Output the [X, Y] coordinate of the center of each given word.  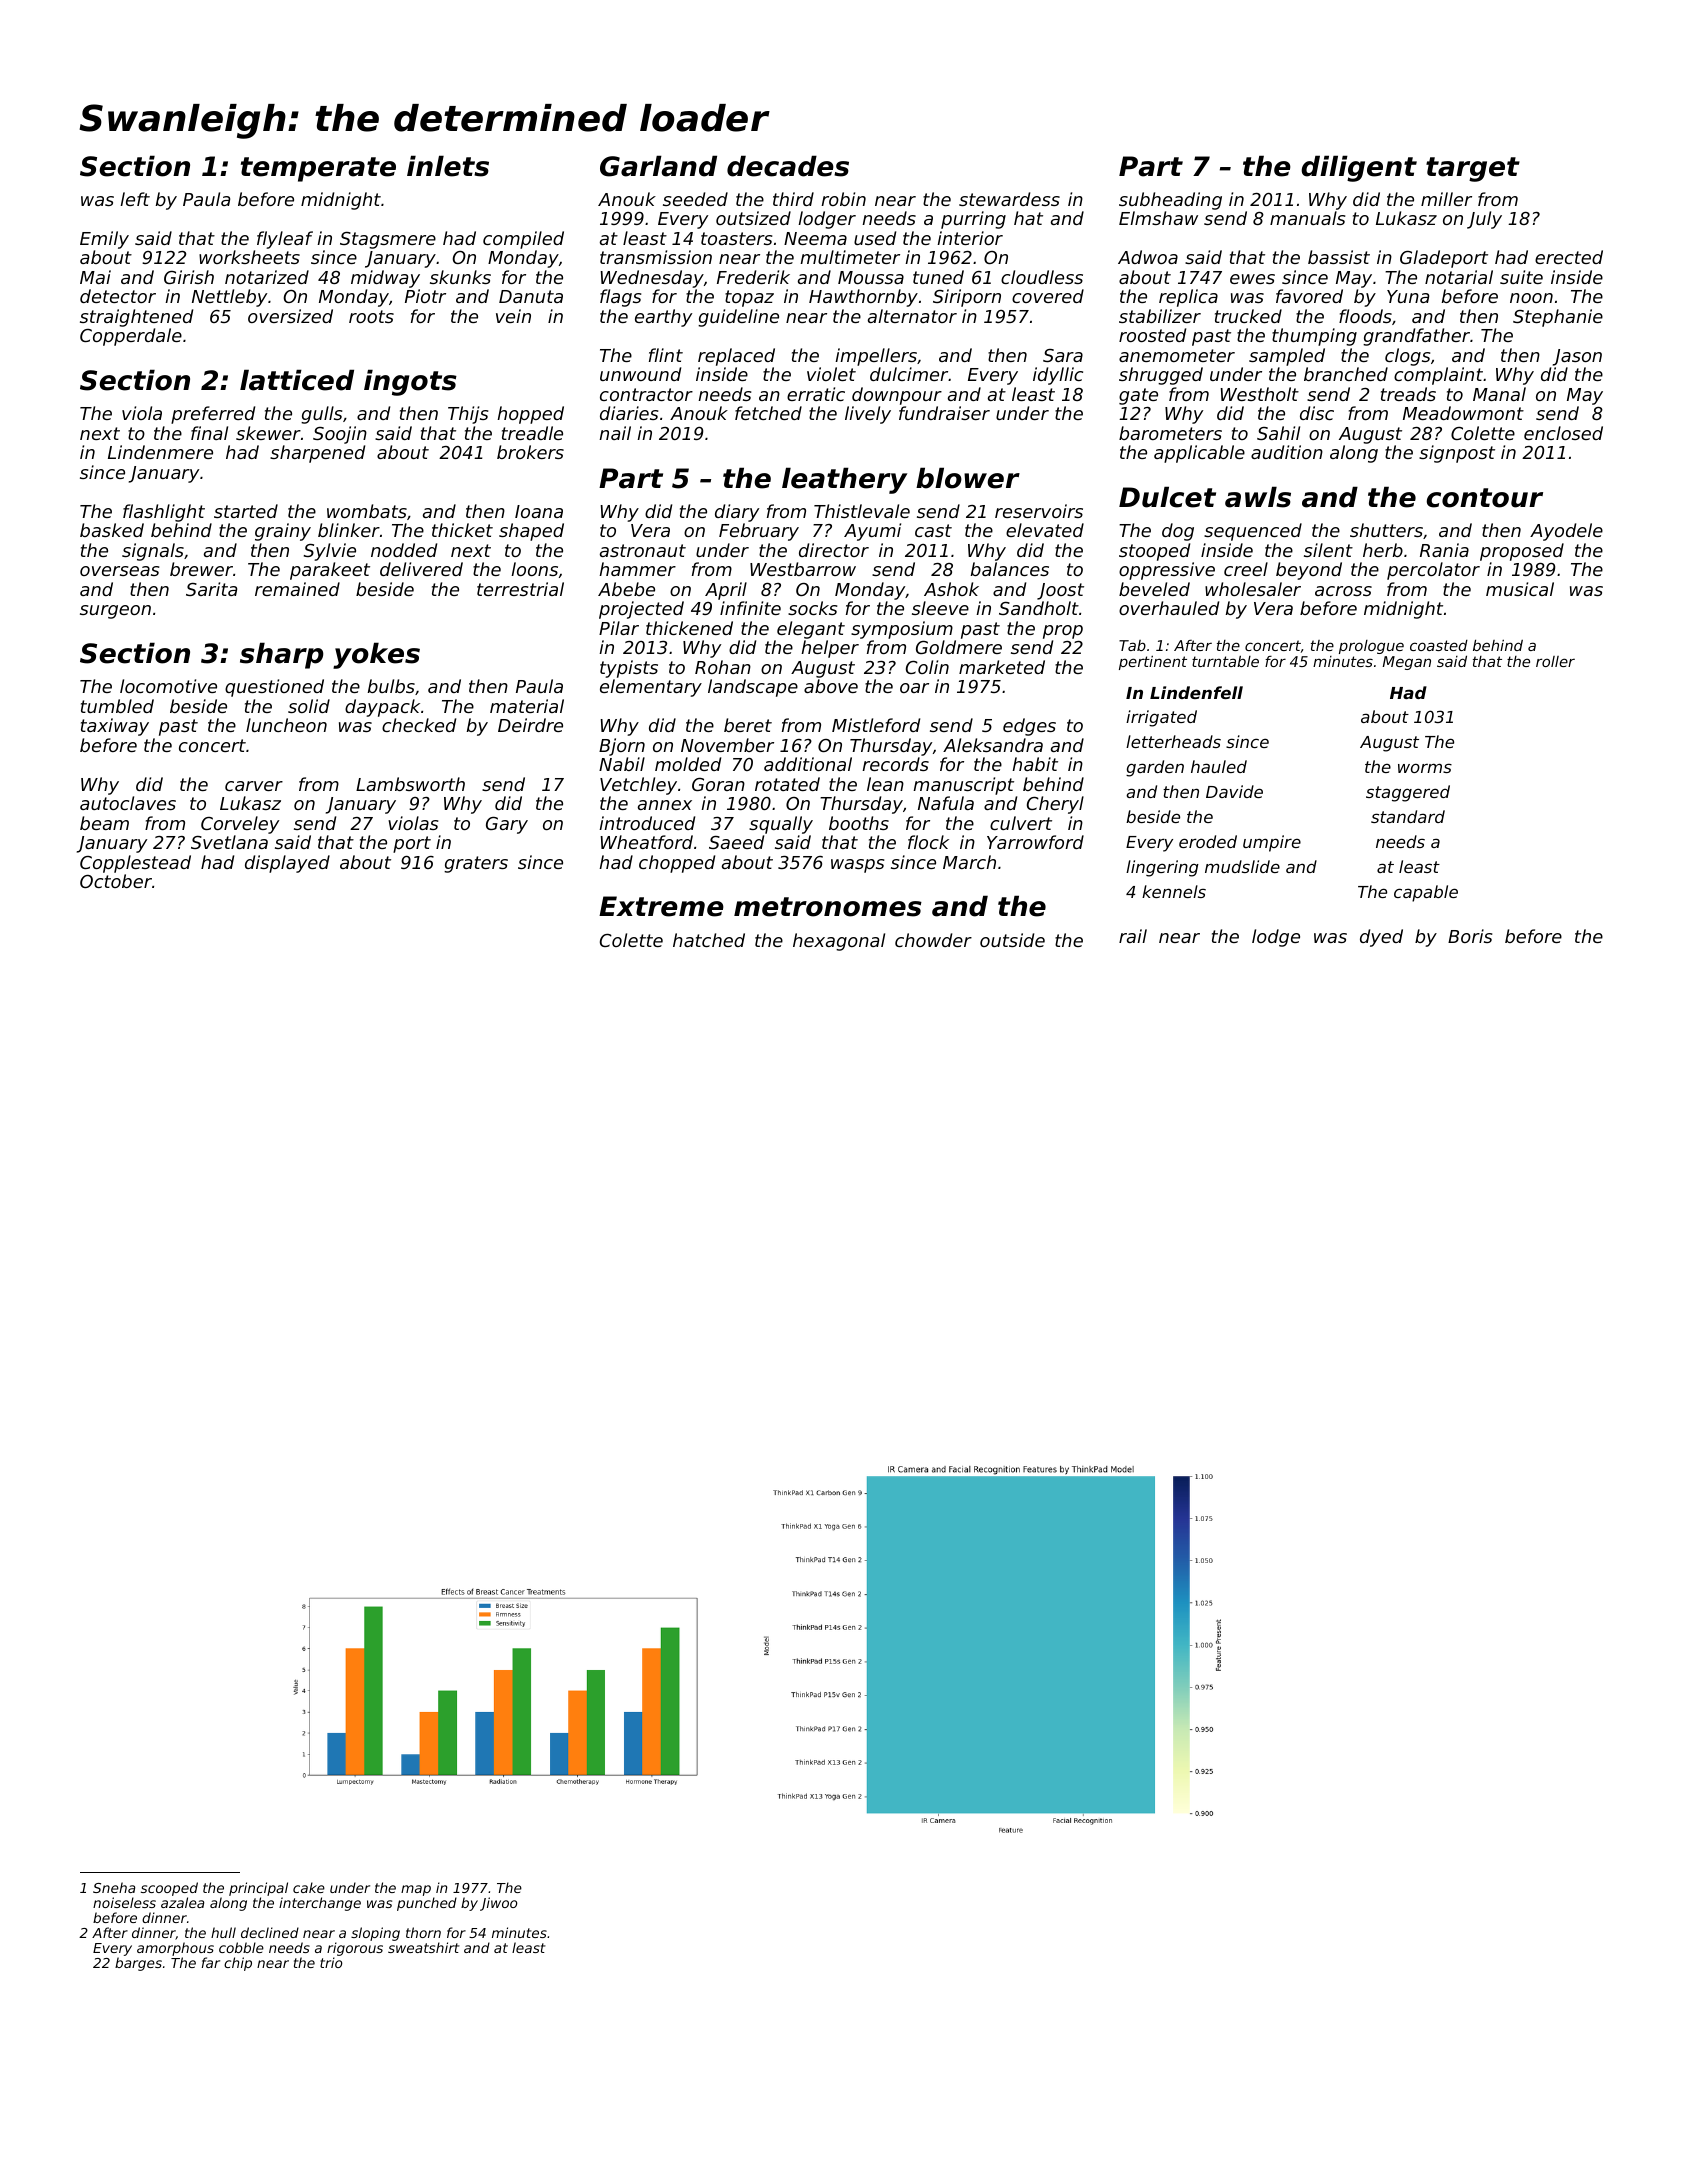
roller [1555, 661]
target [1473, 169]
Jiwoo [499, 1904]
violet [831, 374]
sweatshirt [424, 1947]
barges [138, 1964]
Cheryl [1055, 805]
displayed [287, 864]
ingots [410, 382]
